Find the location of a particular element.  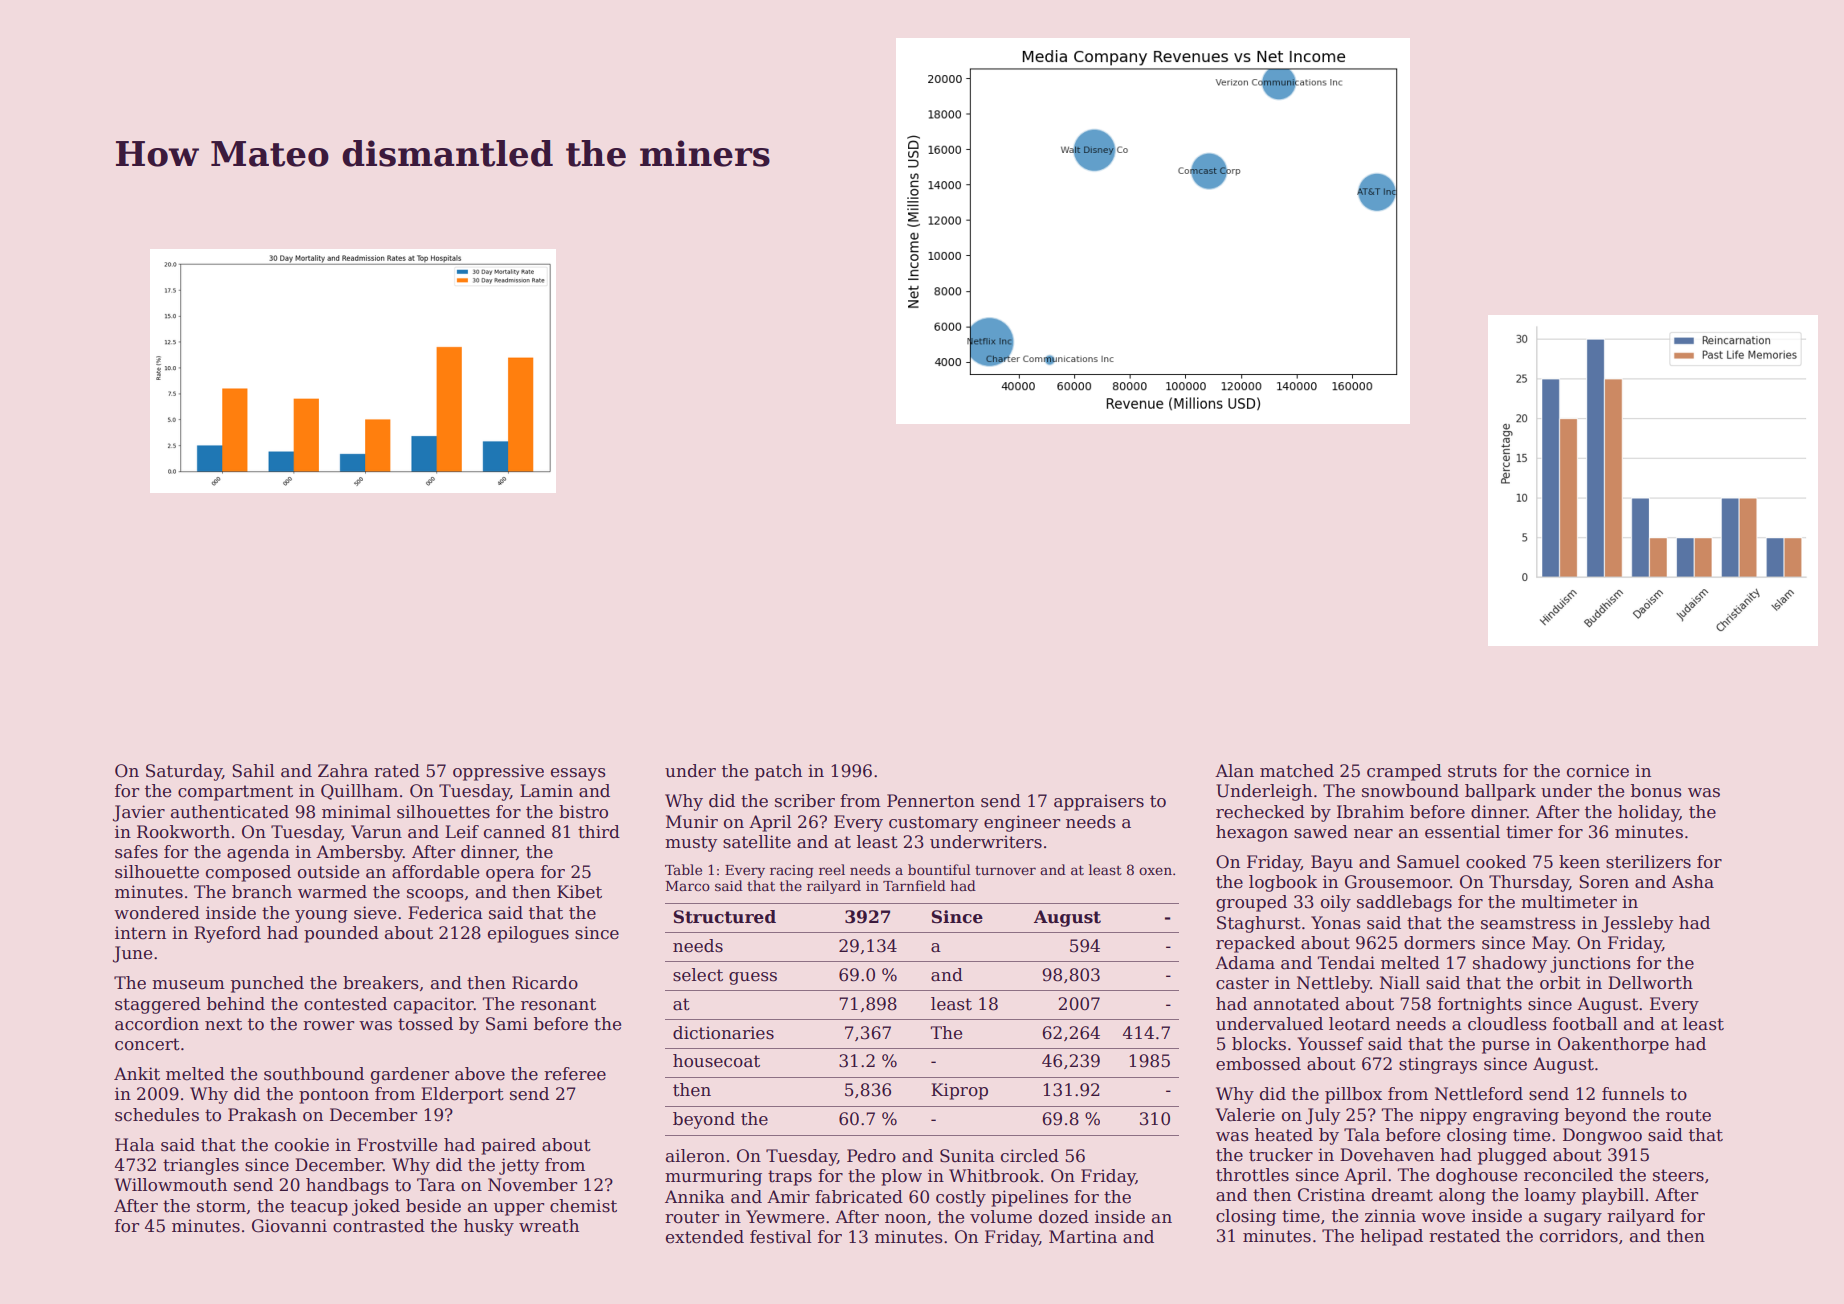

dormers is located at coordinates (1439, 943).
